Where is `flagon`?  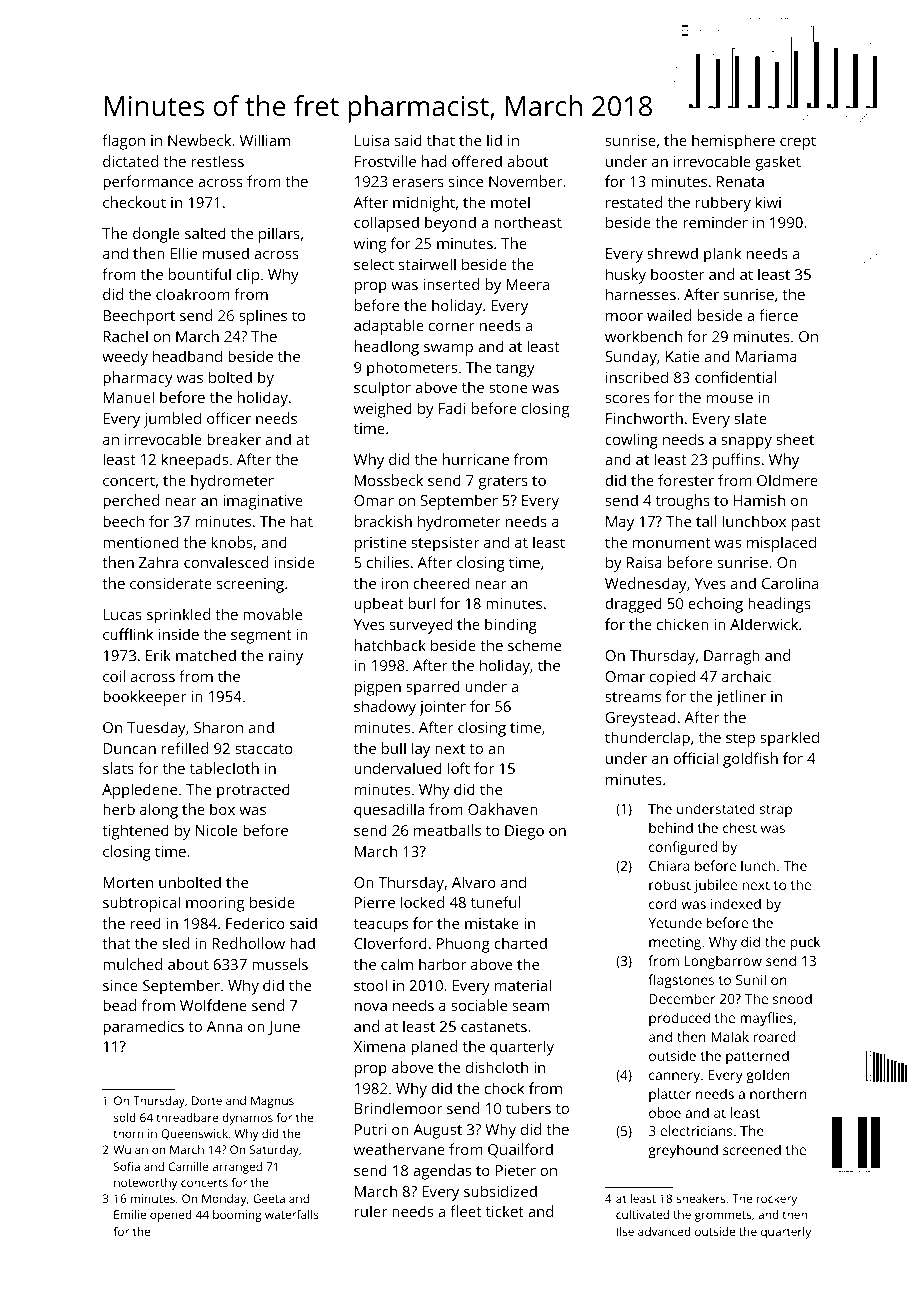
flagon is located at coordinates (123, 142).
